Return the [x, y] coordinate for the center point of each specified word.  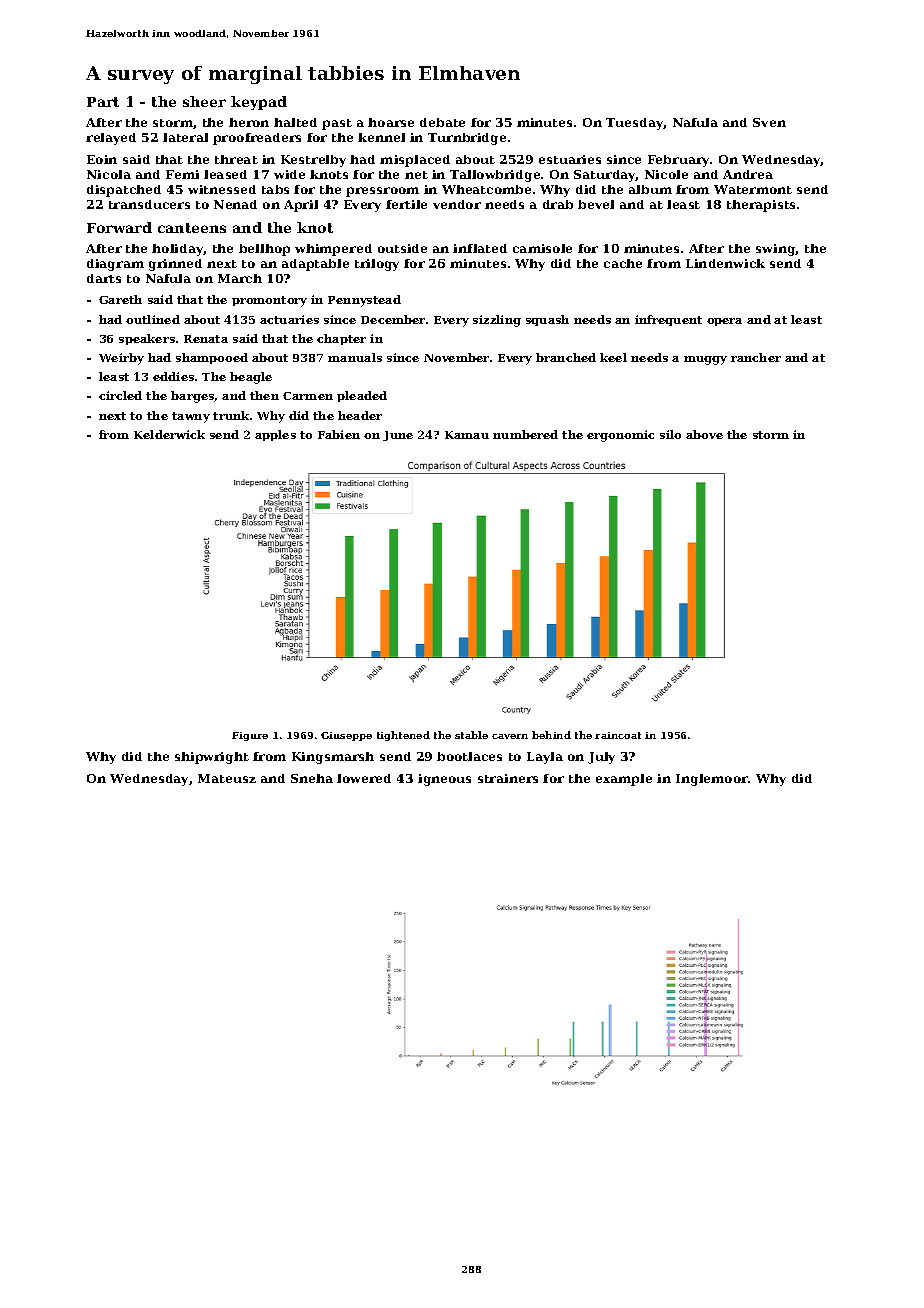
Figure [250, 736]
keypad [259, 103]
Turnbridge [467, 139]
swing [776, 250]
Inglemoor [712, 780]
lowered [364, 778]
